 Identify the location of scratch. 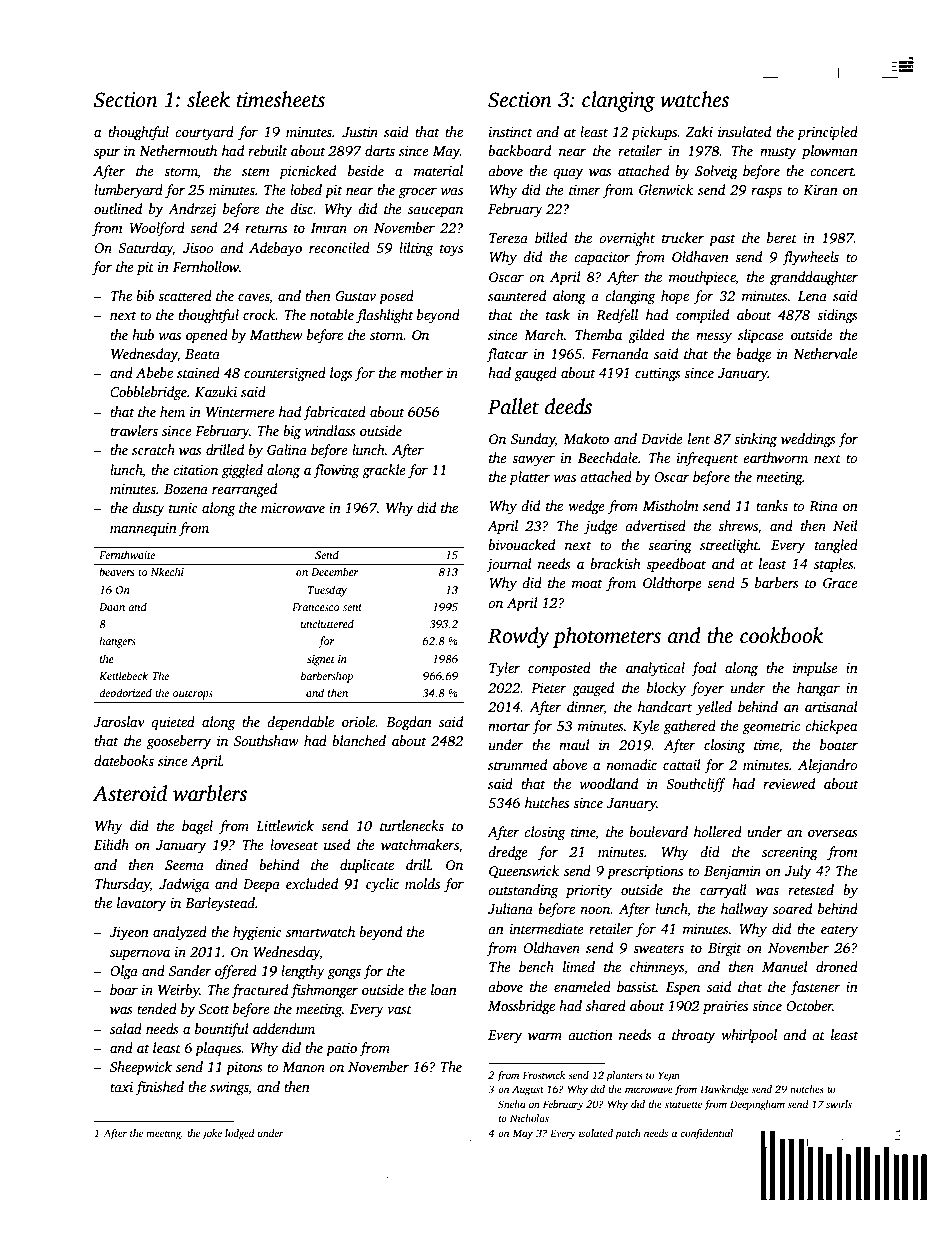
(153, 449).
